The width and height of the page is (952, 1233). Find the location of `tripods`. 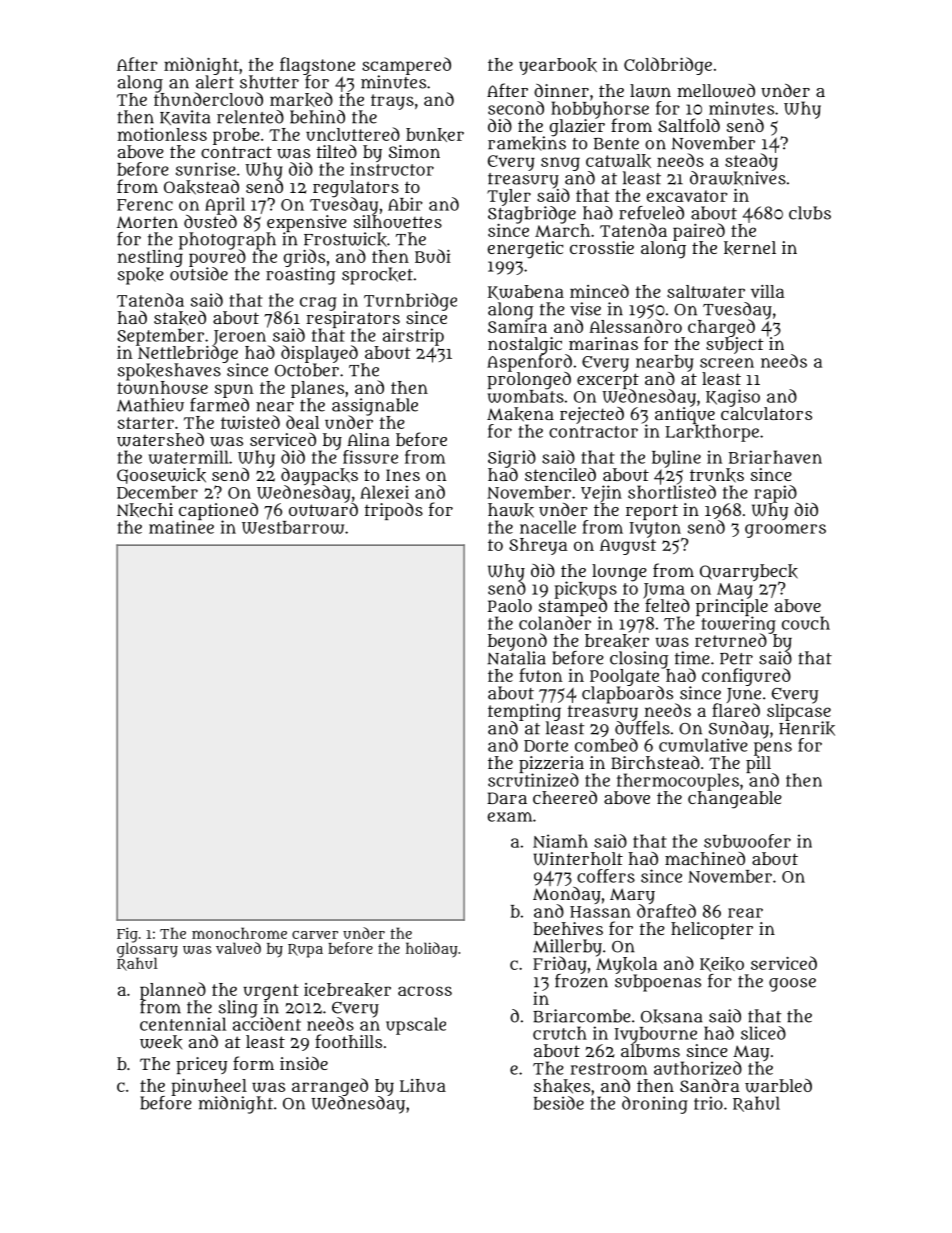

tripods is located at coordinates (393, 511).
